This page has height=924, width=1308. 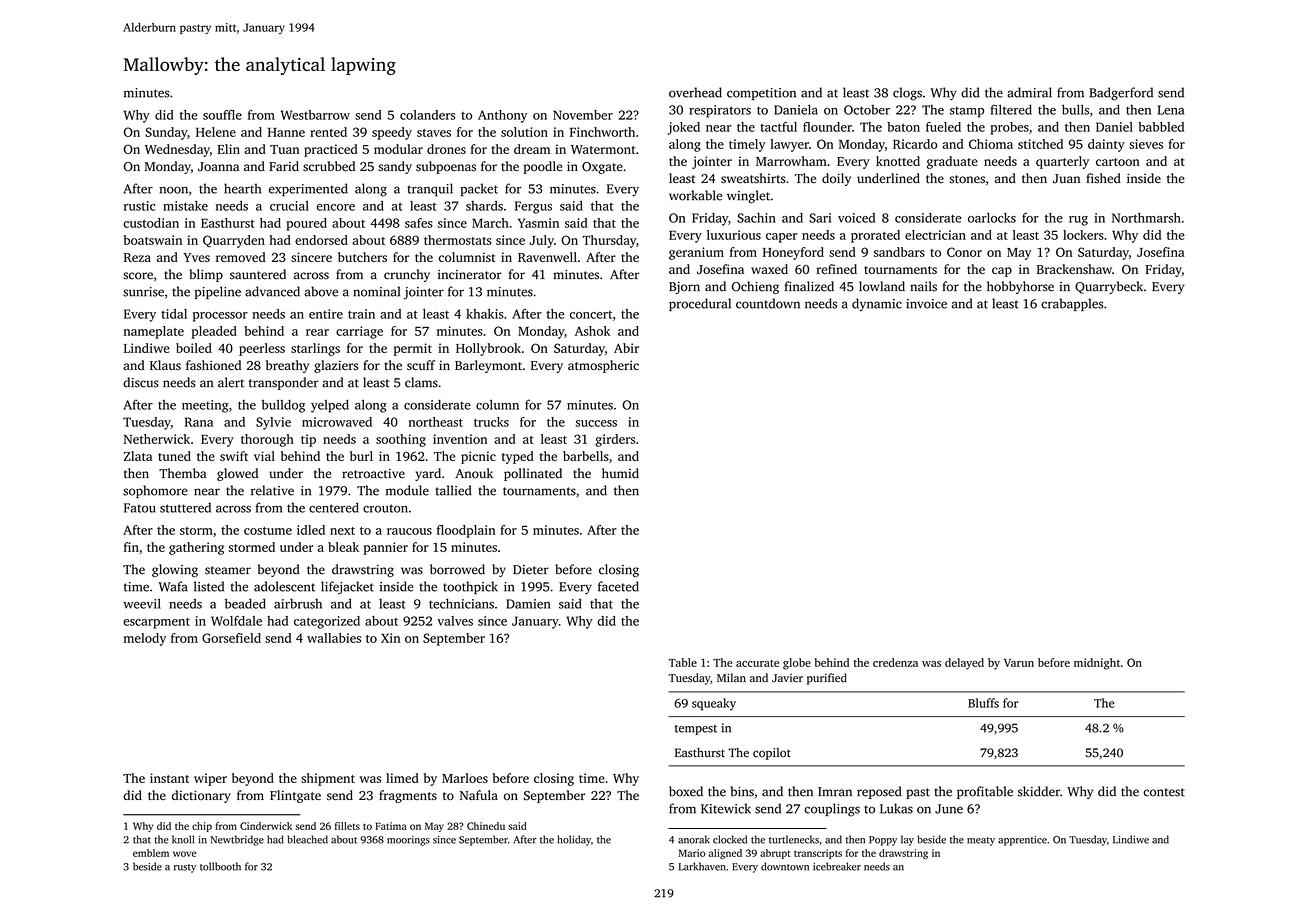 What do you see at coordinates (479, 795) in the page?
I see `Nafula` at bounding box center [479, 795].
